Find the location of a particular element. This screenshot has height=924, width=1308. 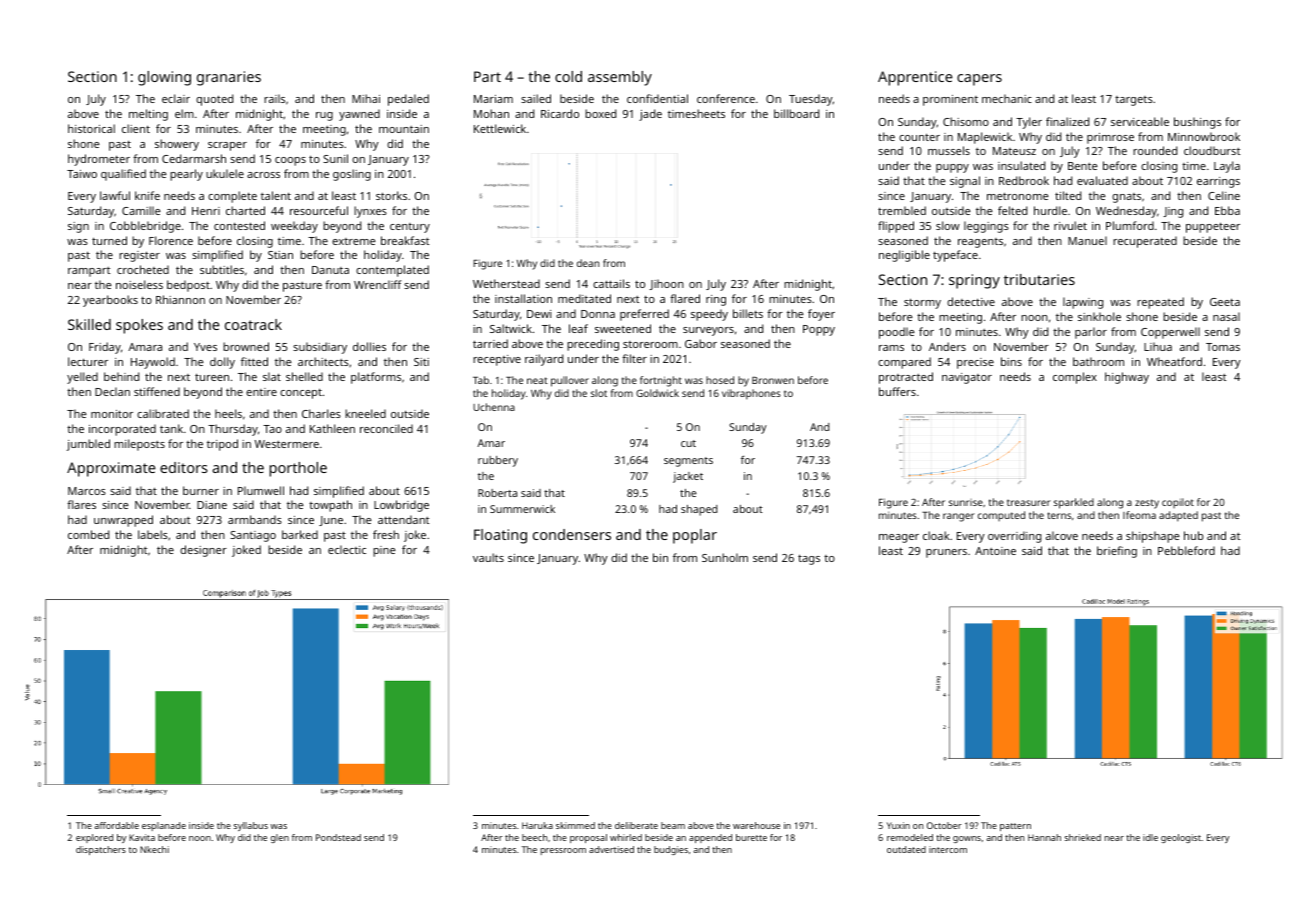

Mohan is located at coordinates (491, 113).
